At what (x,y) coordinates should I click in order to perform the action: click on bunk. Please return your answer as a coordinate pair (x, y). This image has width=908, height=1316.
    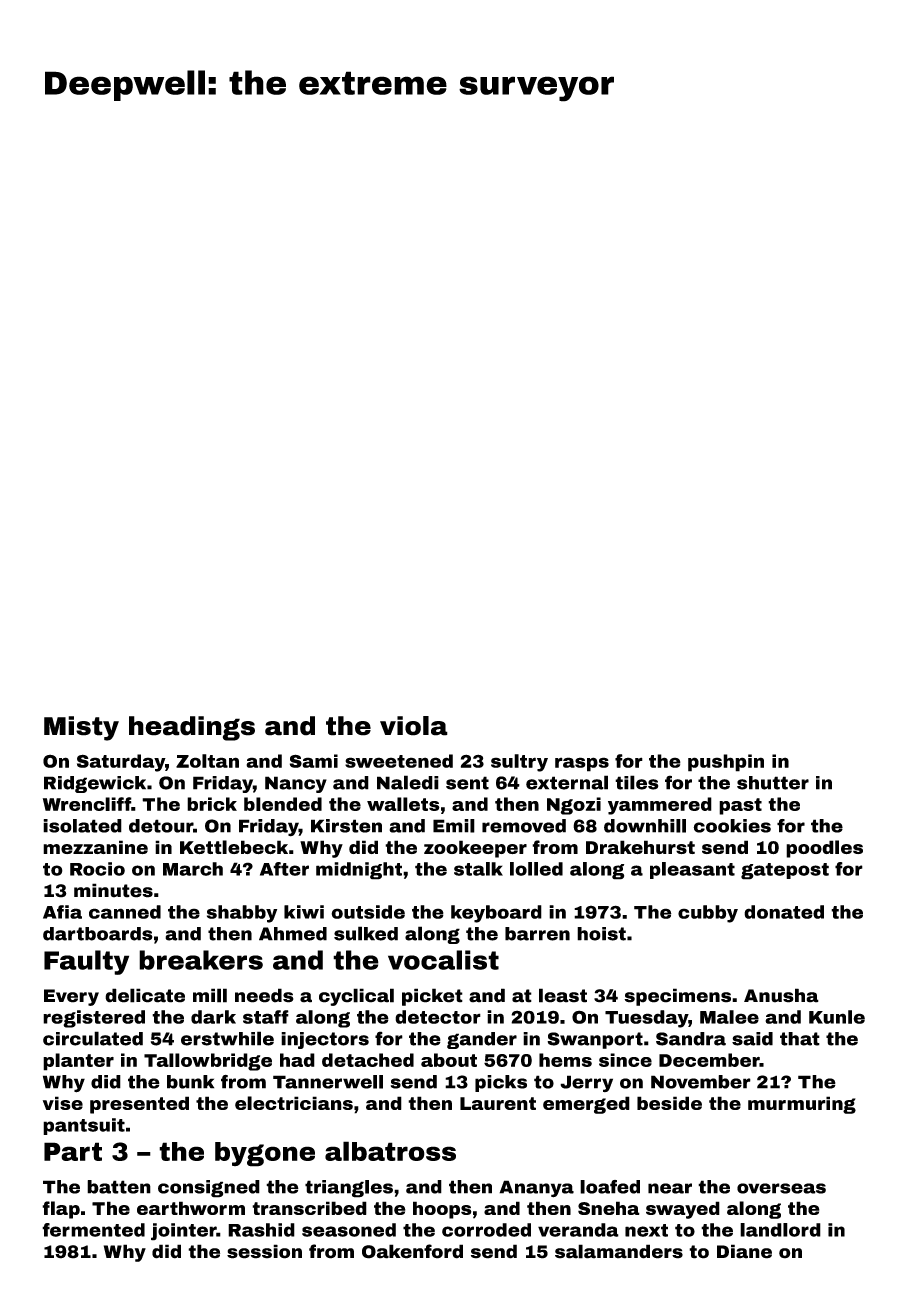
    Looking at the image, I should click on (190, 1082).
